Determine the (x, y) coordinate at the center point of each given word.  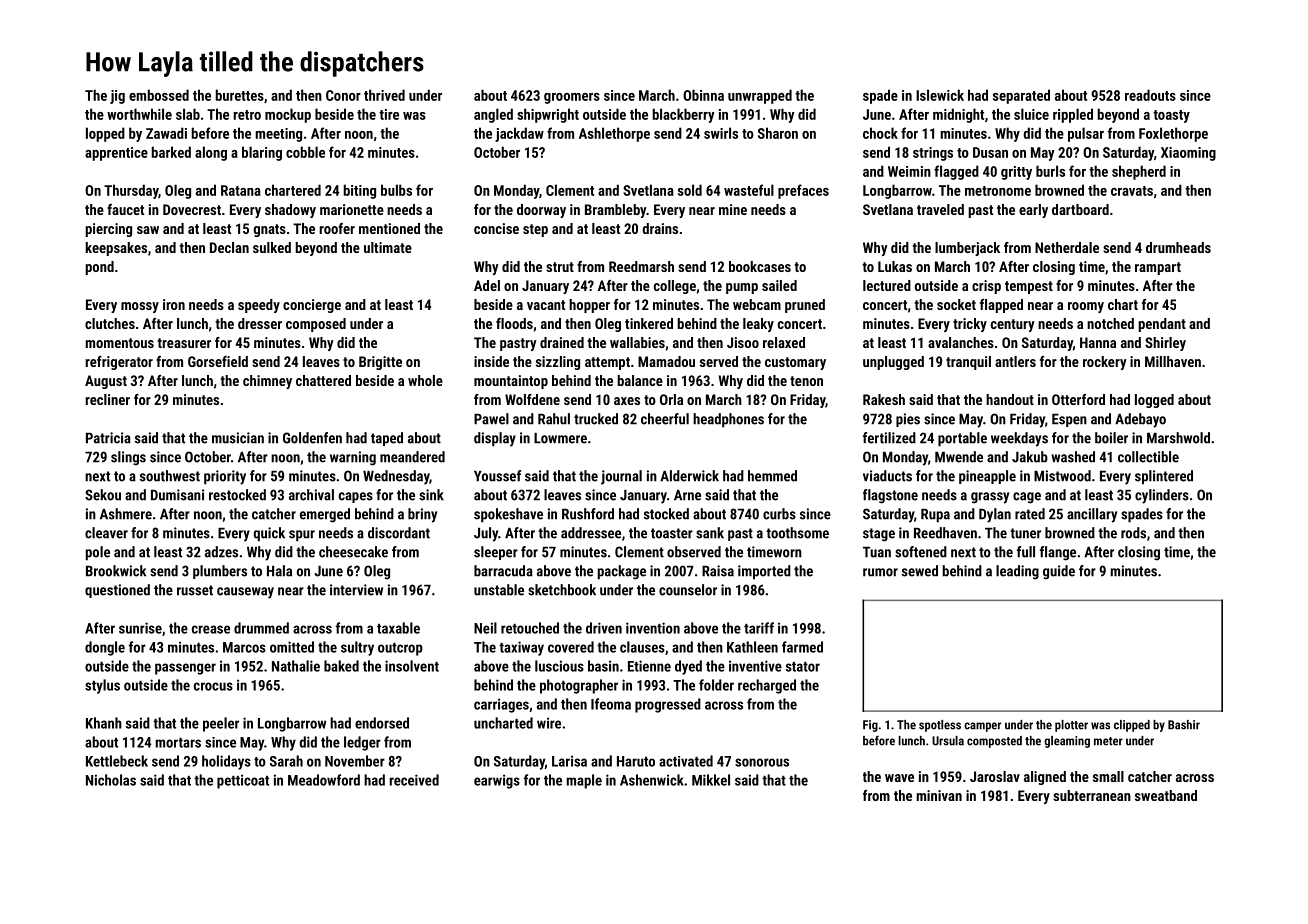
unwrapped (760, 96)
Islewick (940, 95)
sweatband (1166, 795)
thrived (384, 95)
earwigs (497, 781)
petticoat (243, 781)
